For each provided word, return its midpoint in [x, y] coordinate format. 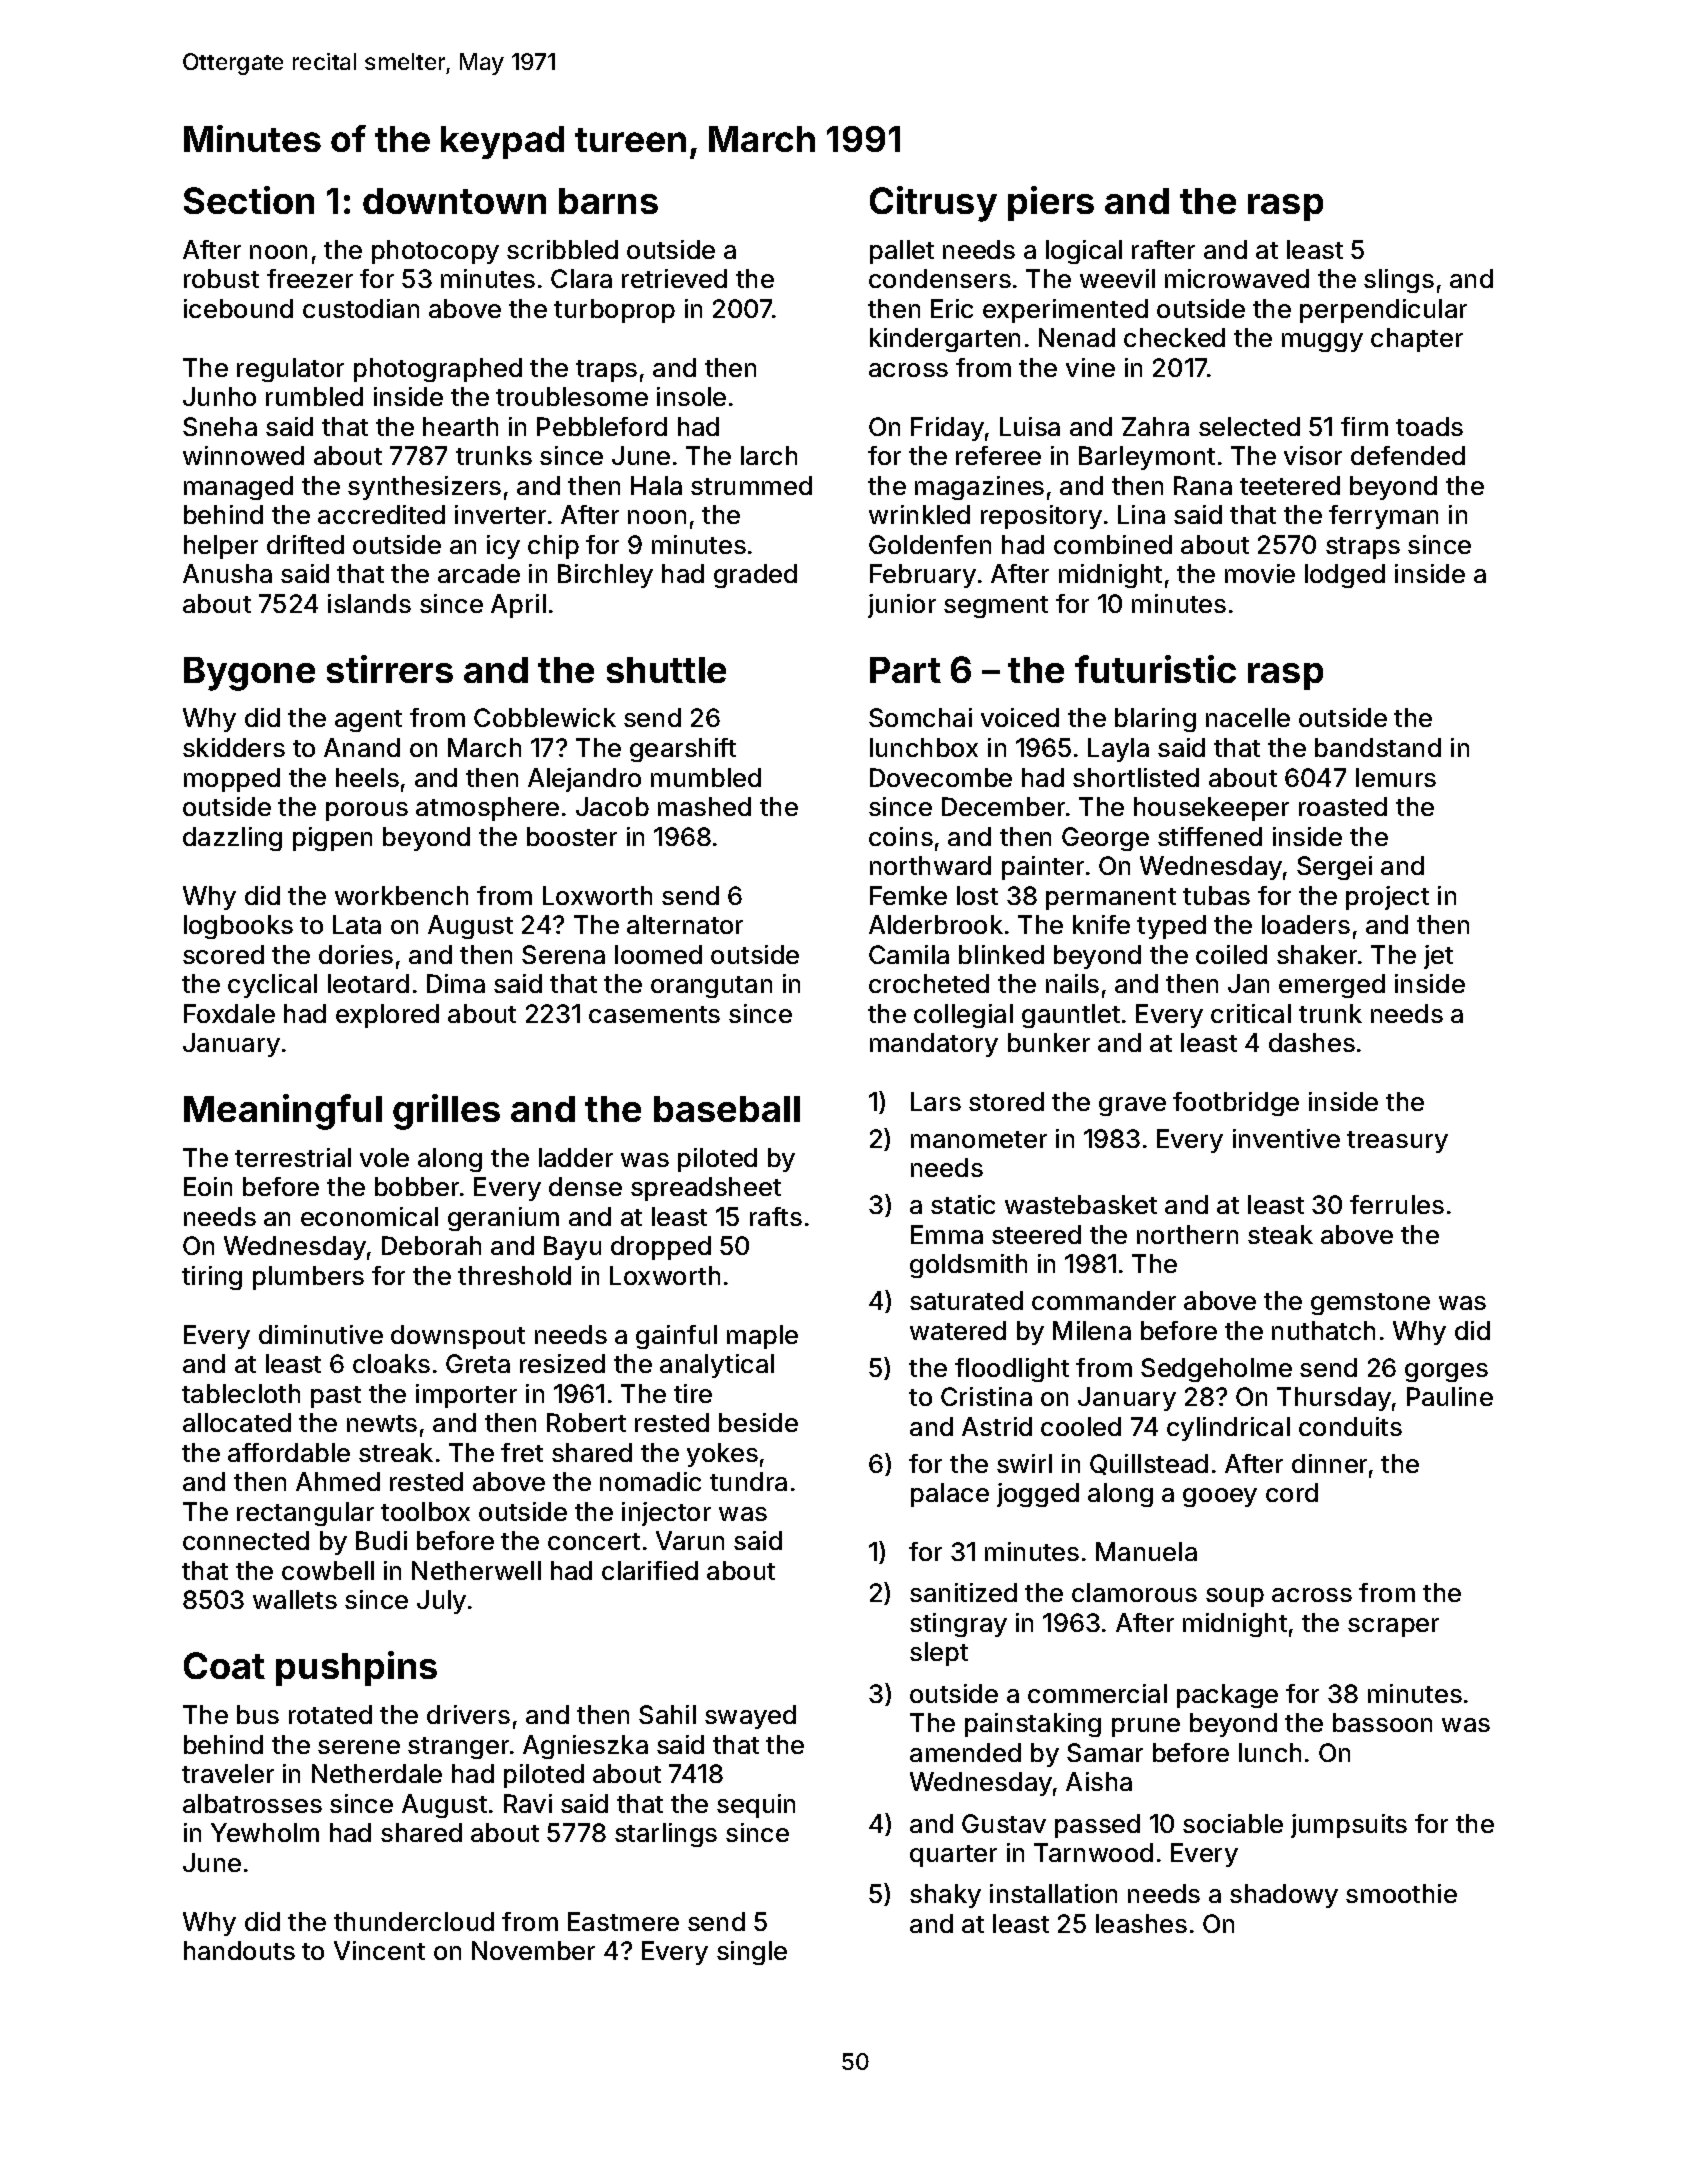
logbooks [238, 927]
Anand [362, 747]
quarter [953, 1856]
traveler [228, 1773]
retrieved [674, 278]
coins [901, 836]
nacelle [1248, 717]
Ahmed [338, 1481]
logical [1084, 252]
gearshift [683, 750]
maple [762, 1337]
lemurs [1396, 777]
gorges [1446, 1372]
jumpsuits [1349, 1826]
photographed [438, 370]
